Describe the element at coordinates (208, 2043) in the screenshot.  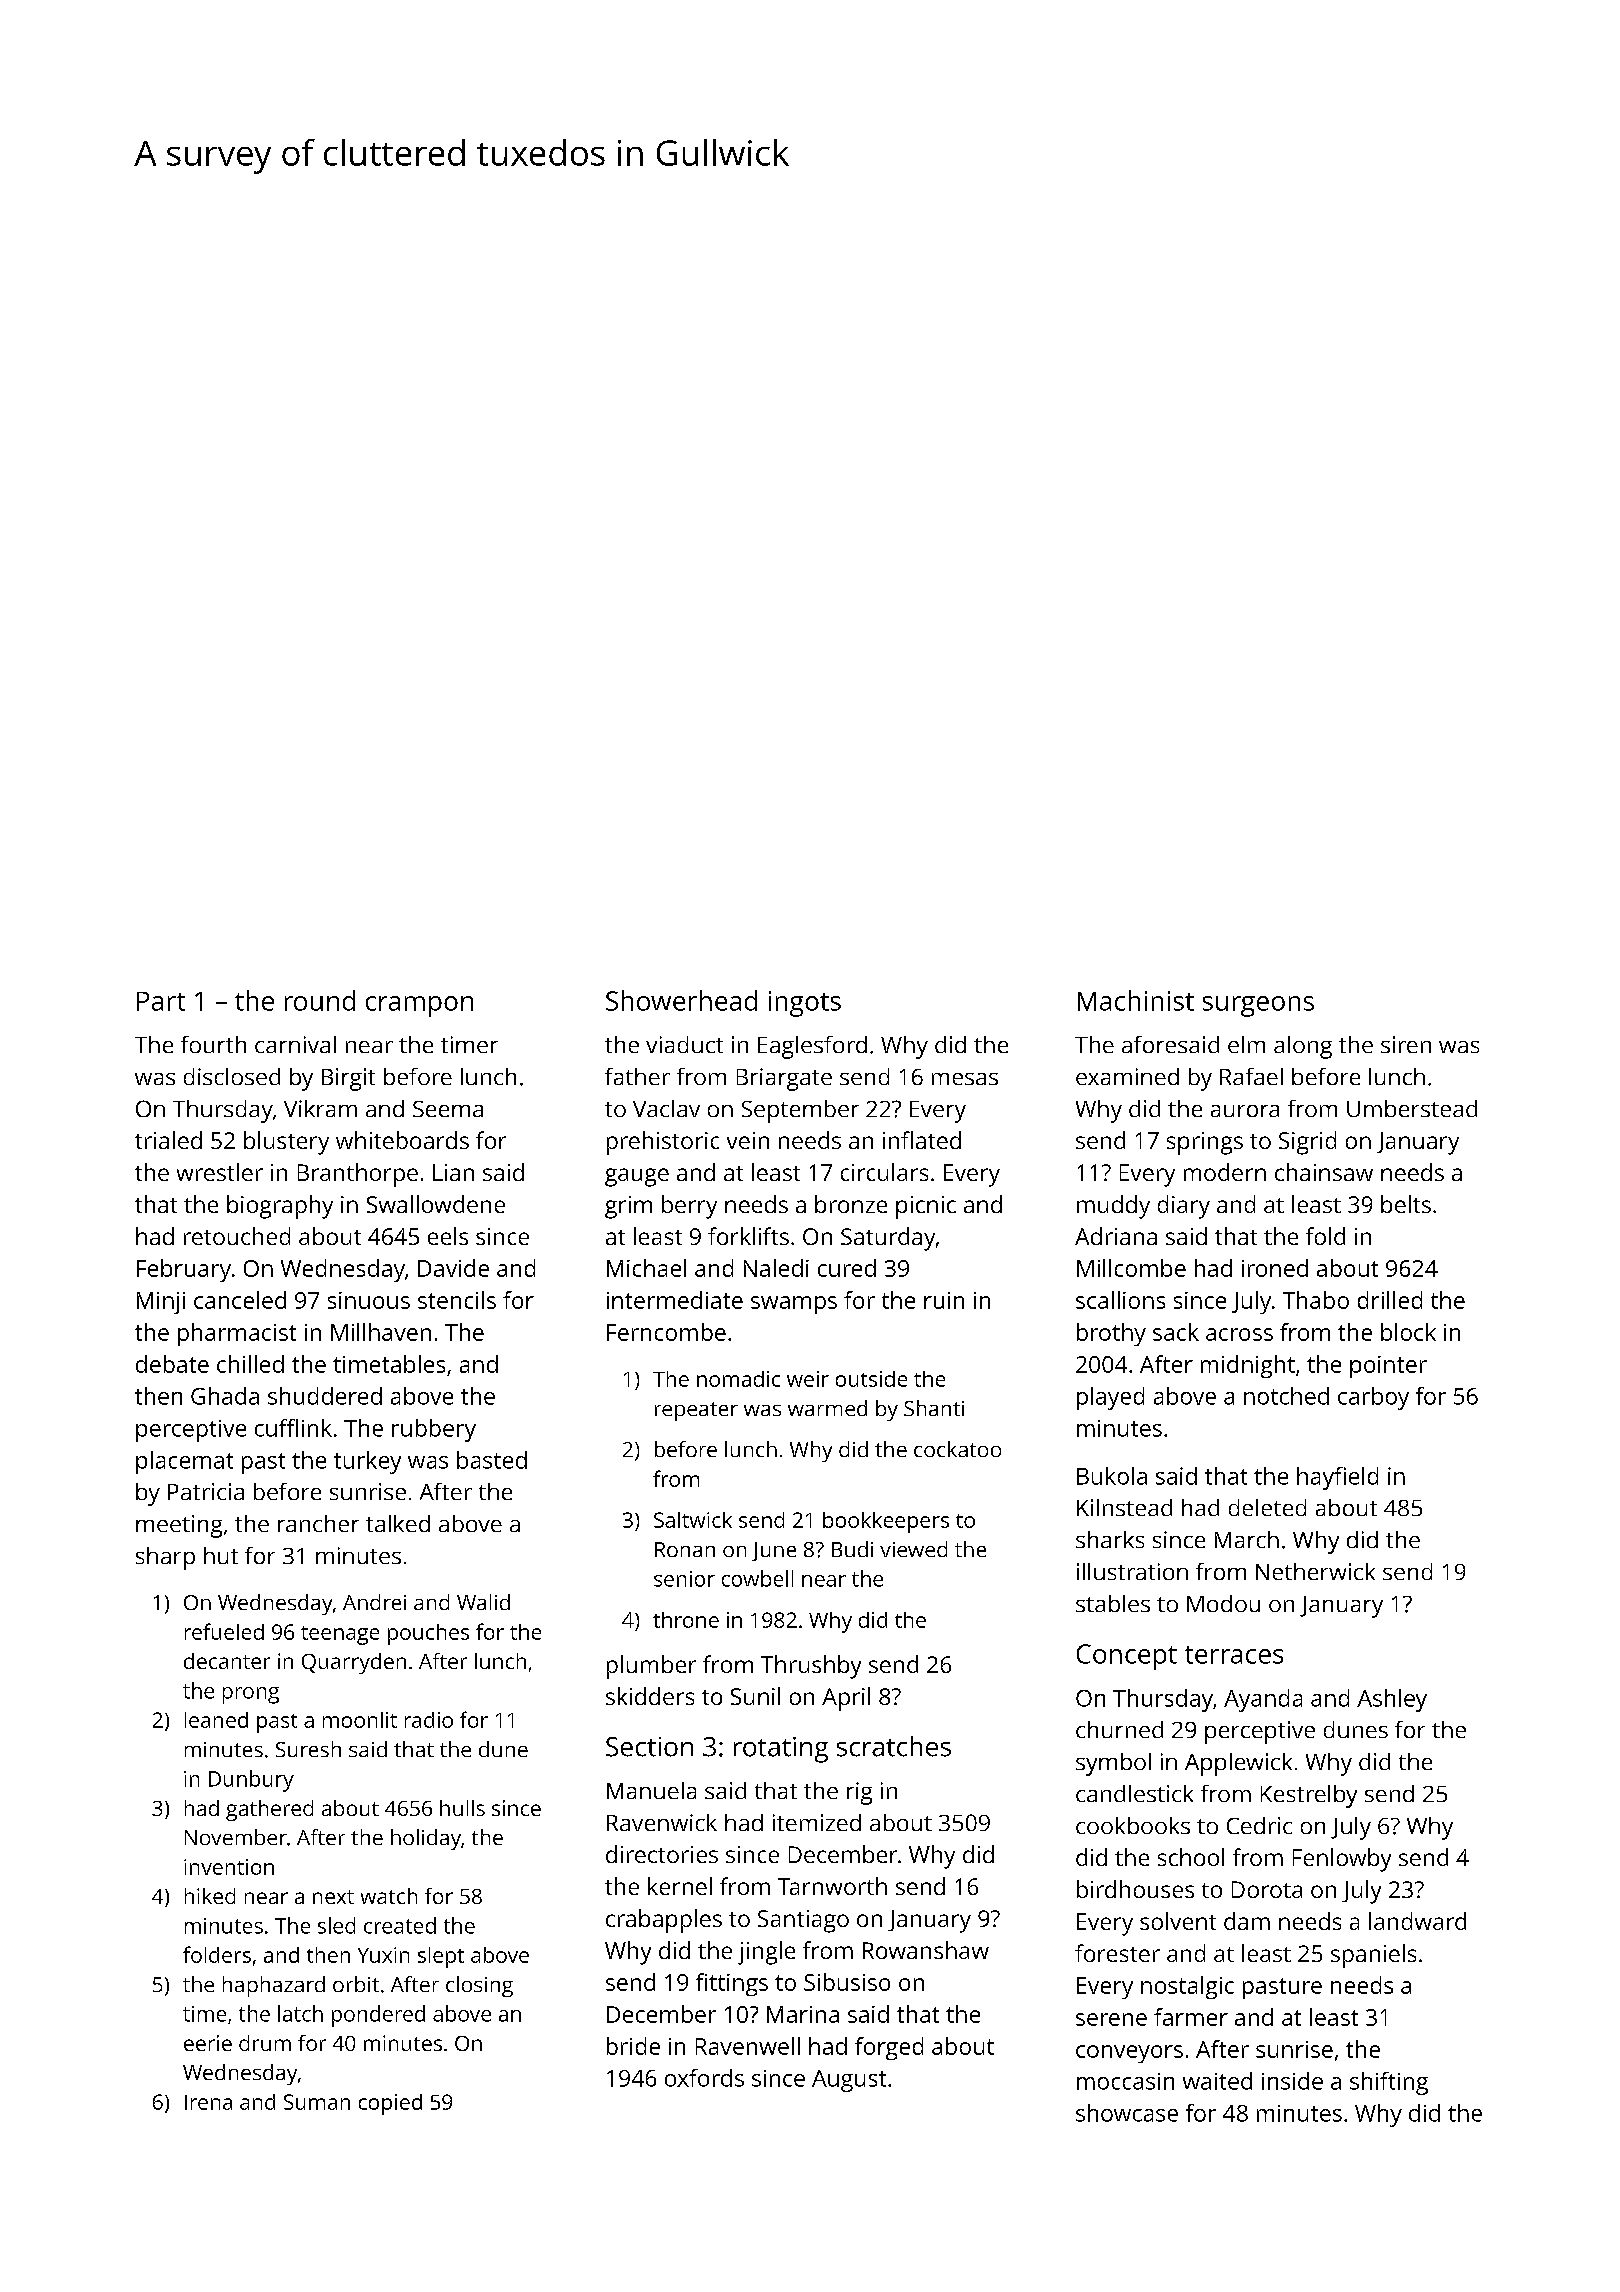
I see `eerie` at that location.
